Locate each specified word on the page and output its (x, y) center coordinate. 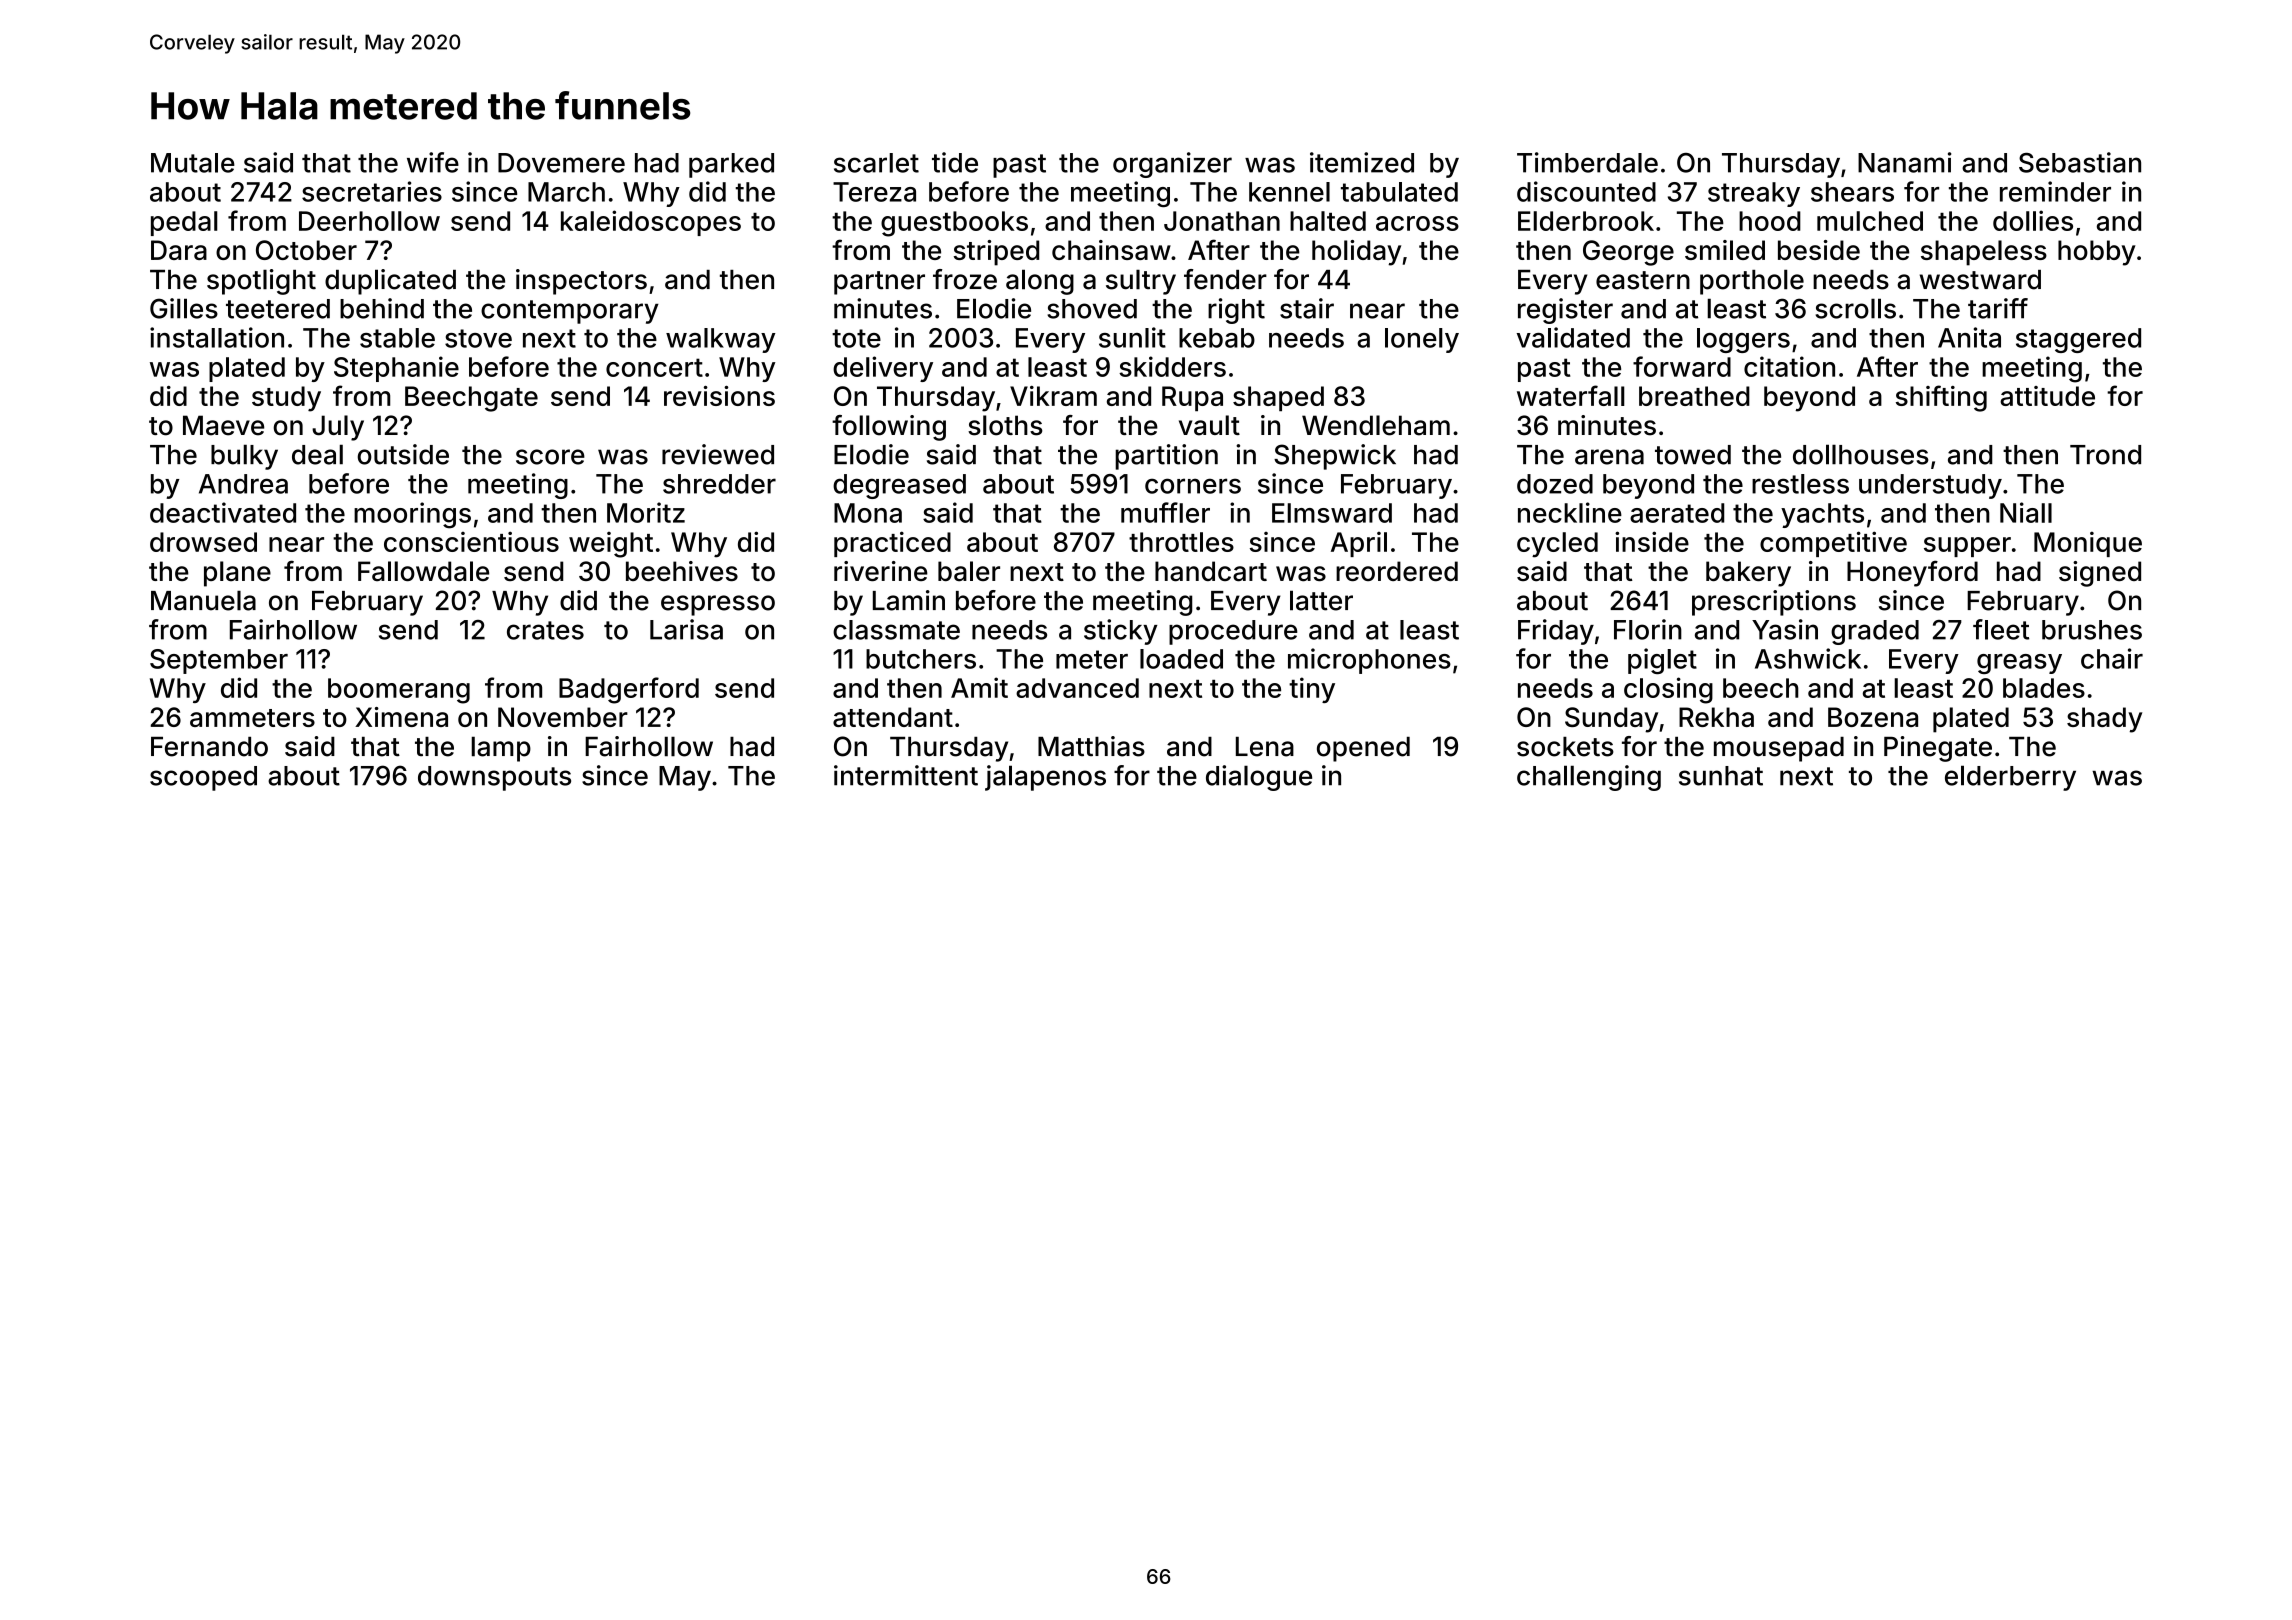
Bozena (1873, 717)
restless (1800, 484)
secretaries (372, 191)
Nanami (1904, 162)
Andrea (243, 484)
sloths (1005, 425)
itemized (1362, 162)
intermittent (906, 775)
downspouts (494, 778)
